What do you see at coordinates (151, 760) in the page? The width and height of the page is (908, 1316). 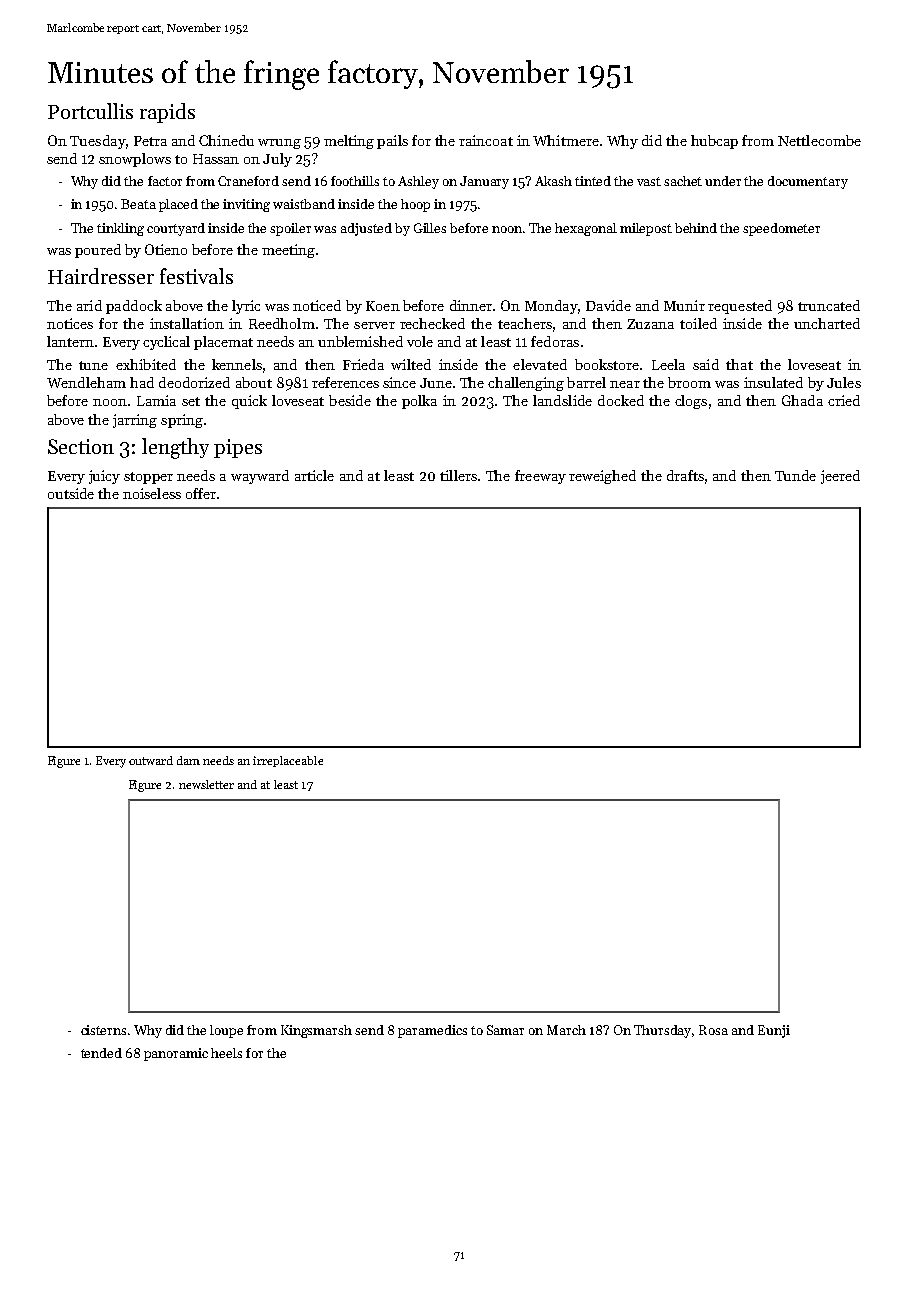 I see `outward` at bounding box center [151, 760].
